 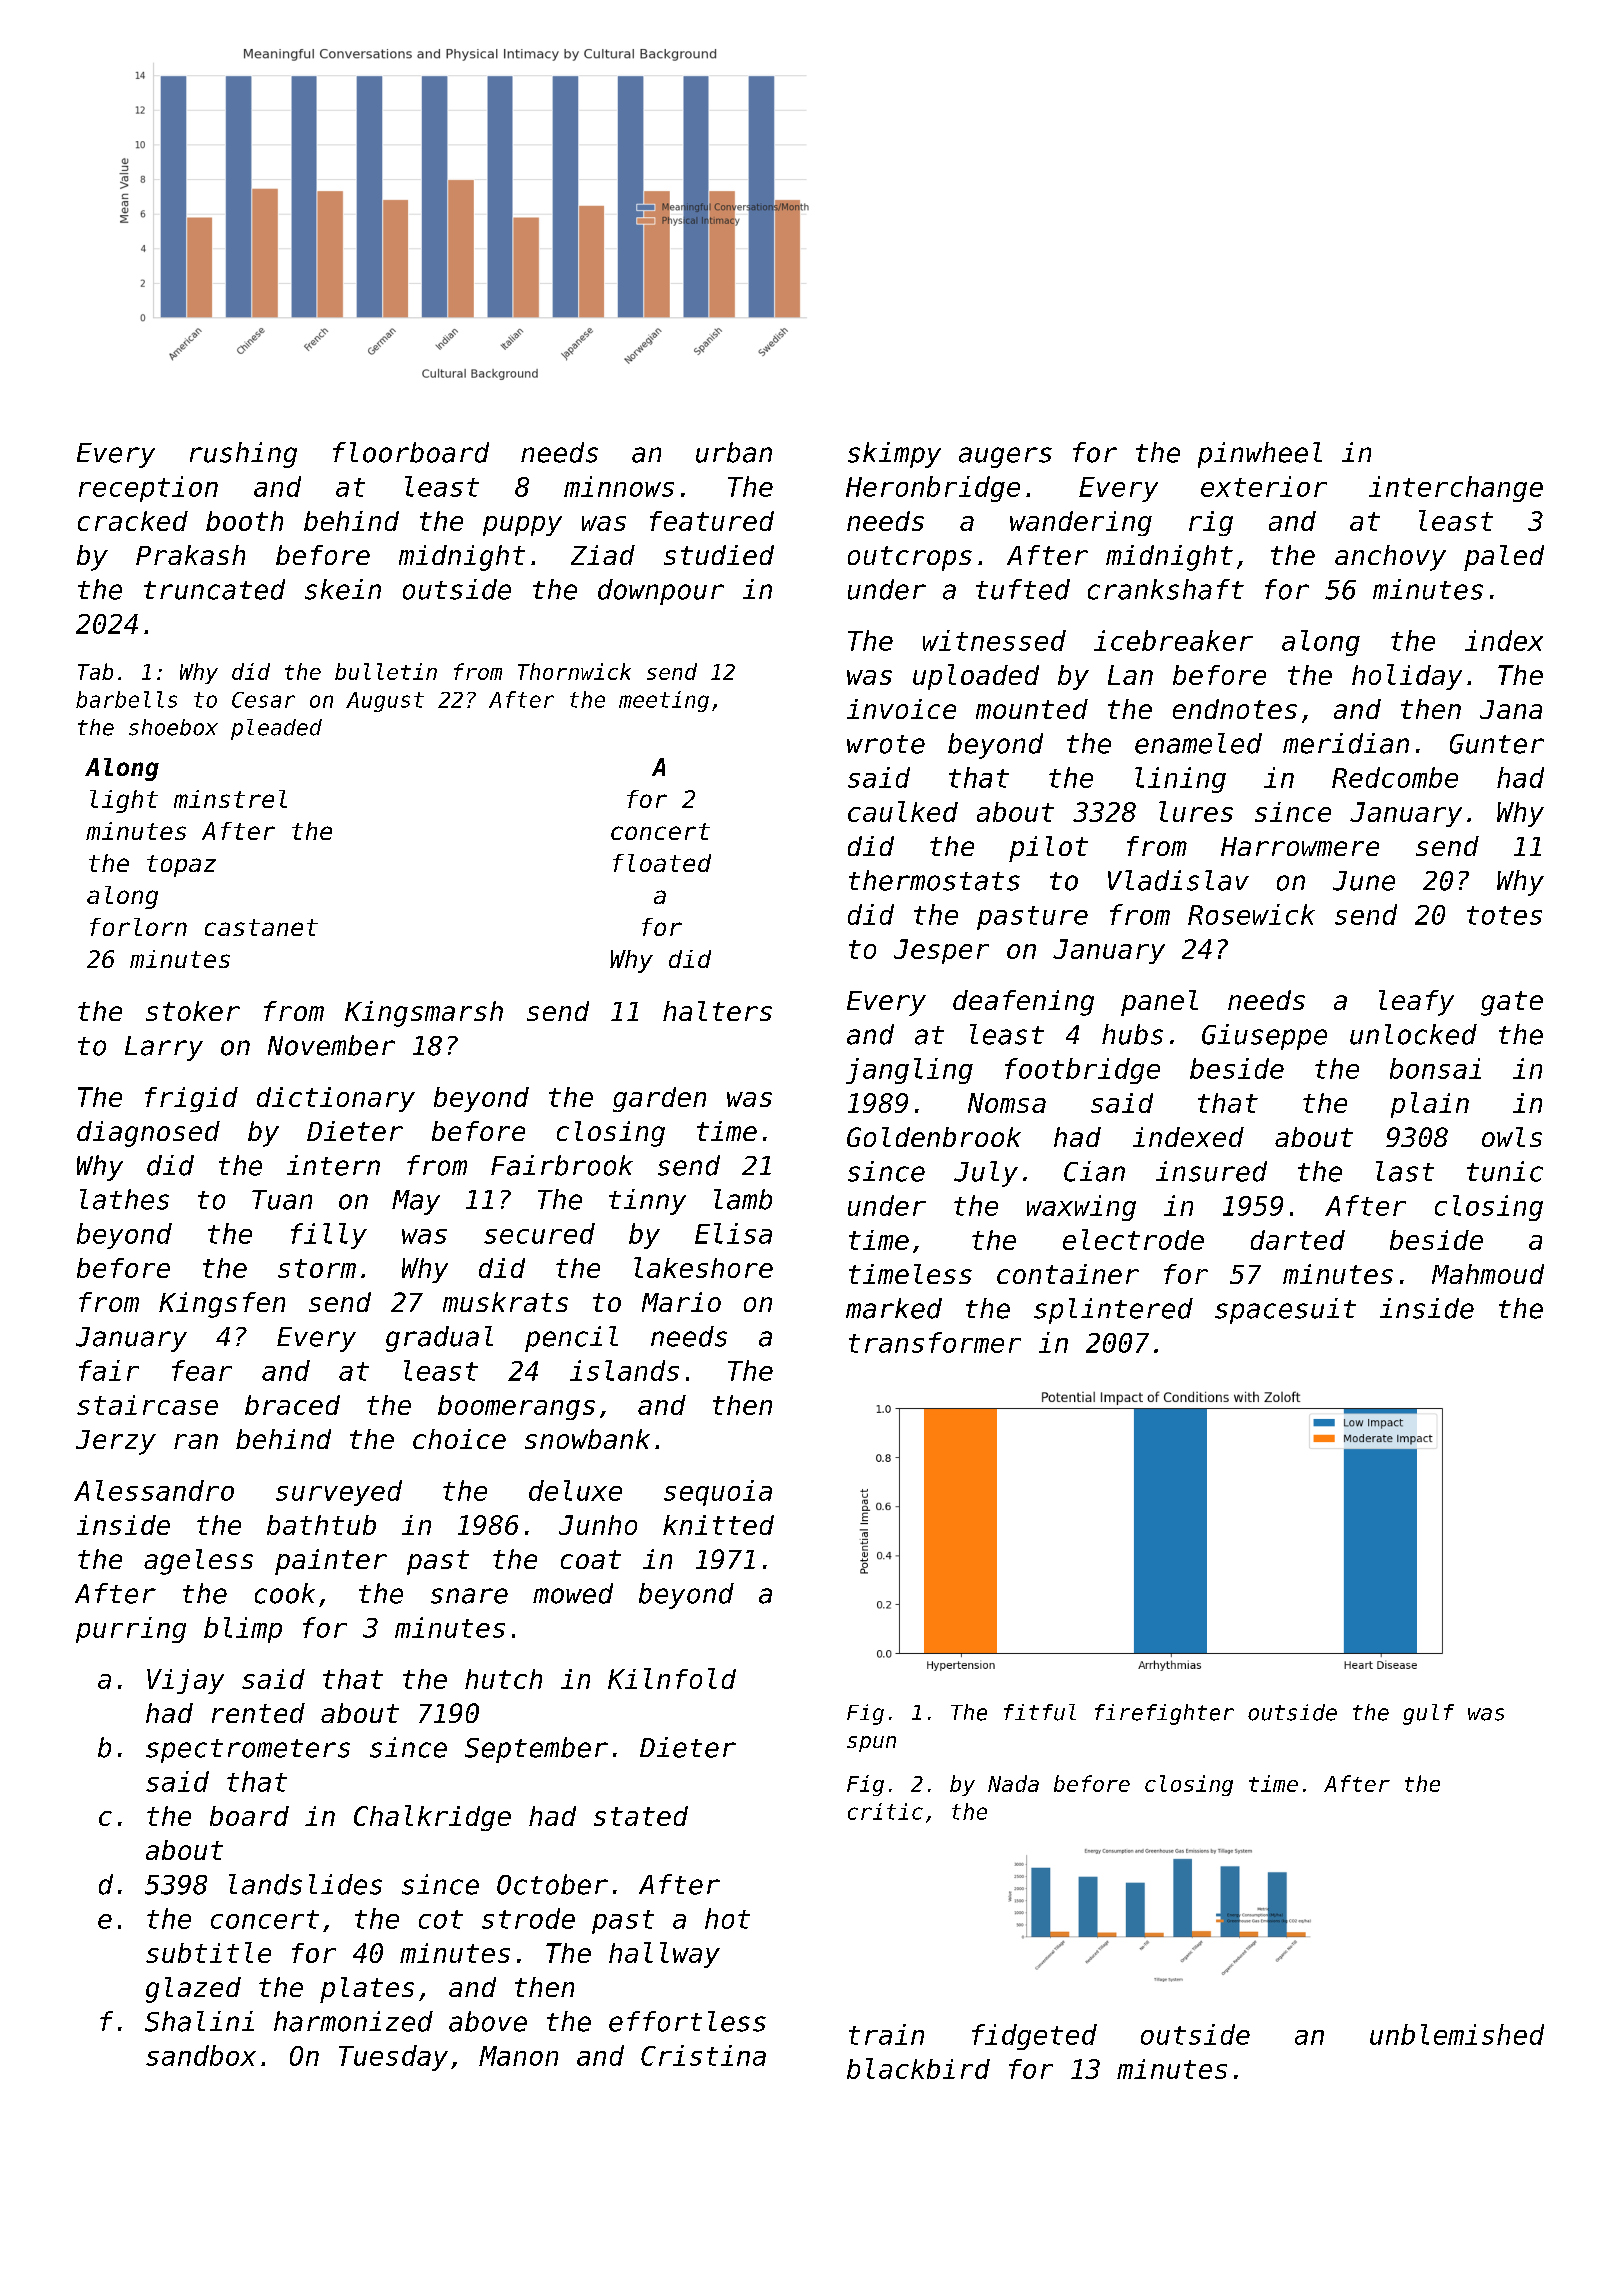 What do you see at coordinates (1285, 1311) in the screenshot?
I see `spacesuit` at bounding box center [1285, 1311].
